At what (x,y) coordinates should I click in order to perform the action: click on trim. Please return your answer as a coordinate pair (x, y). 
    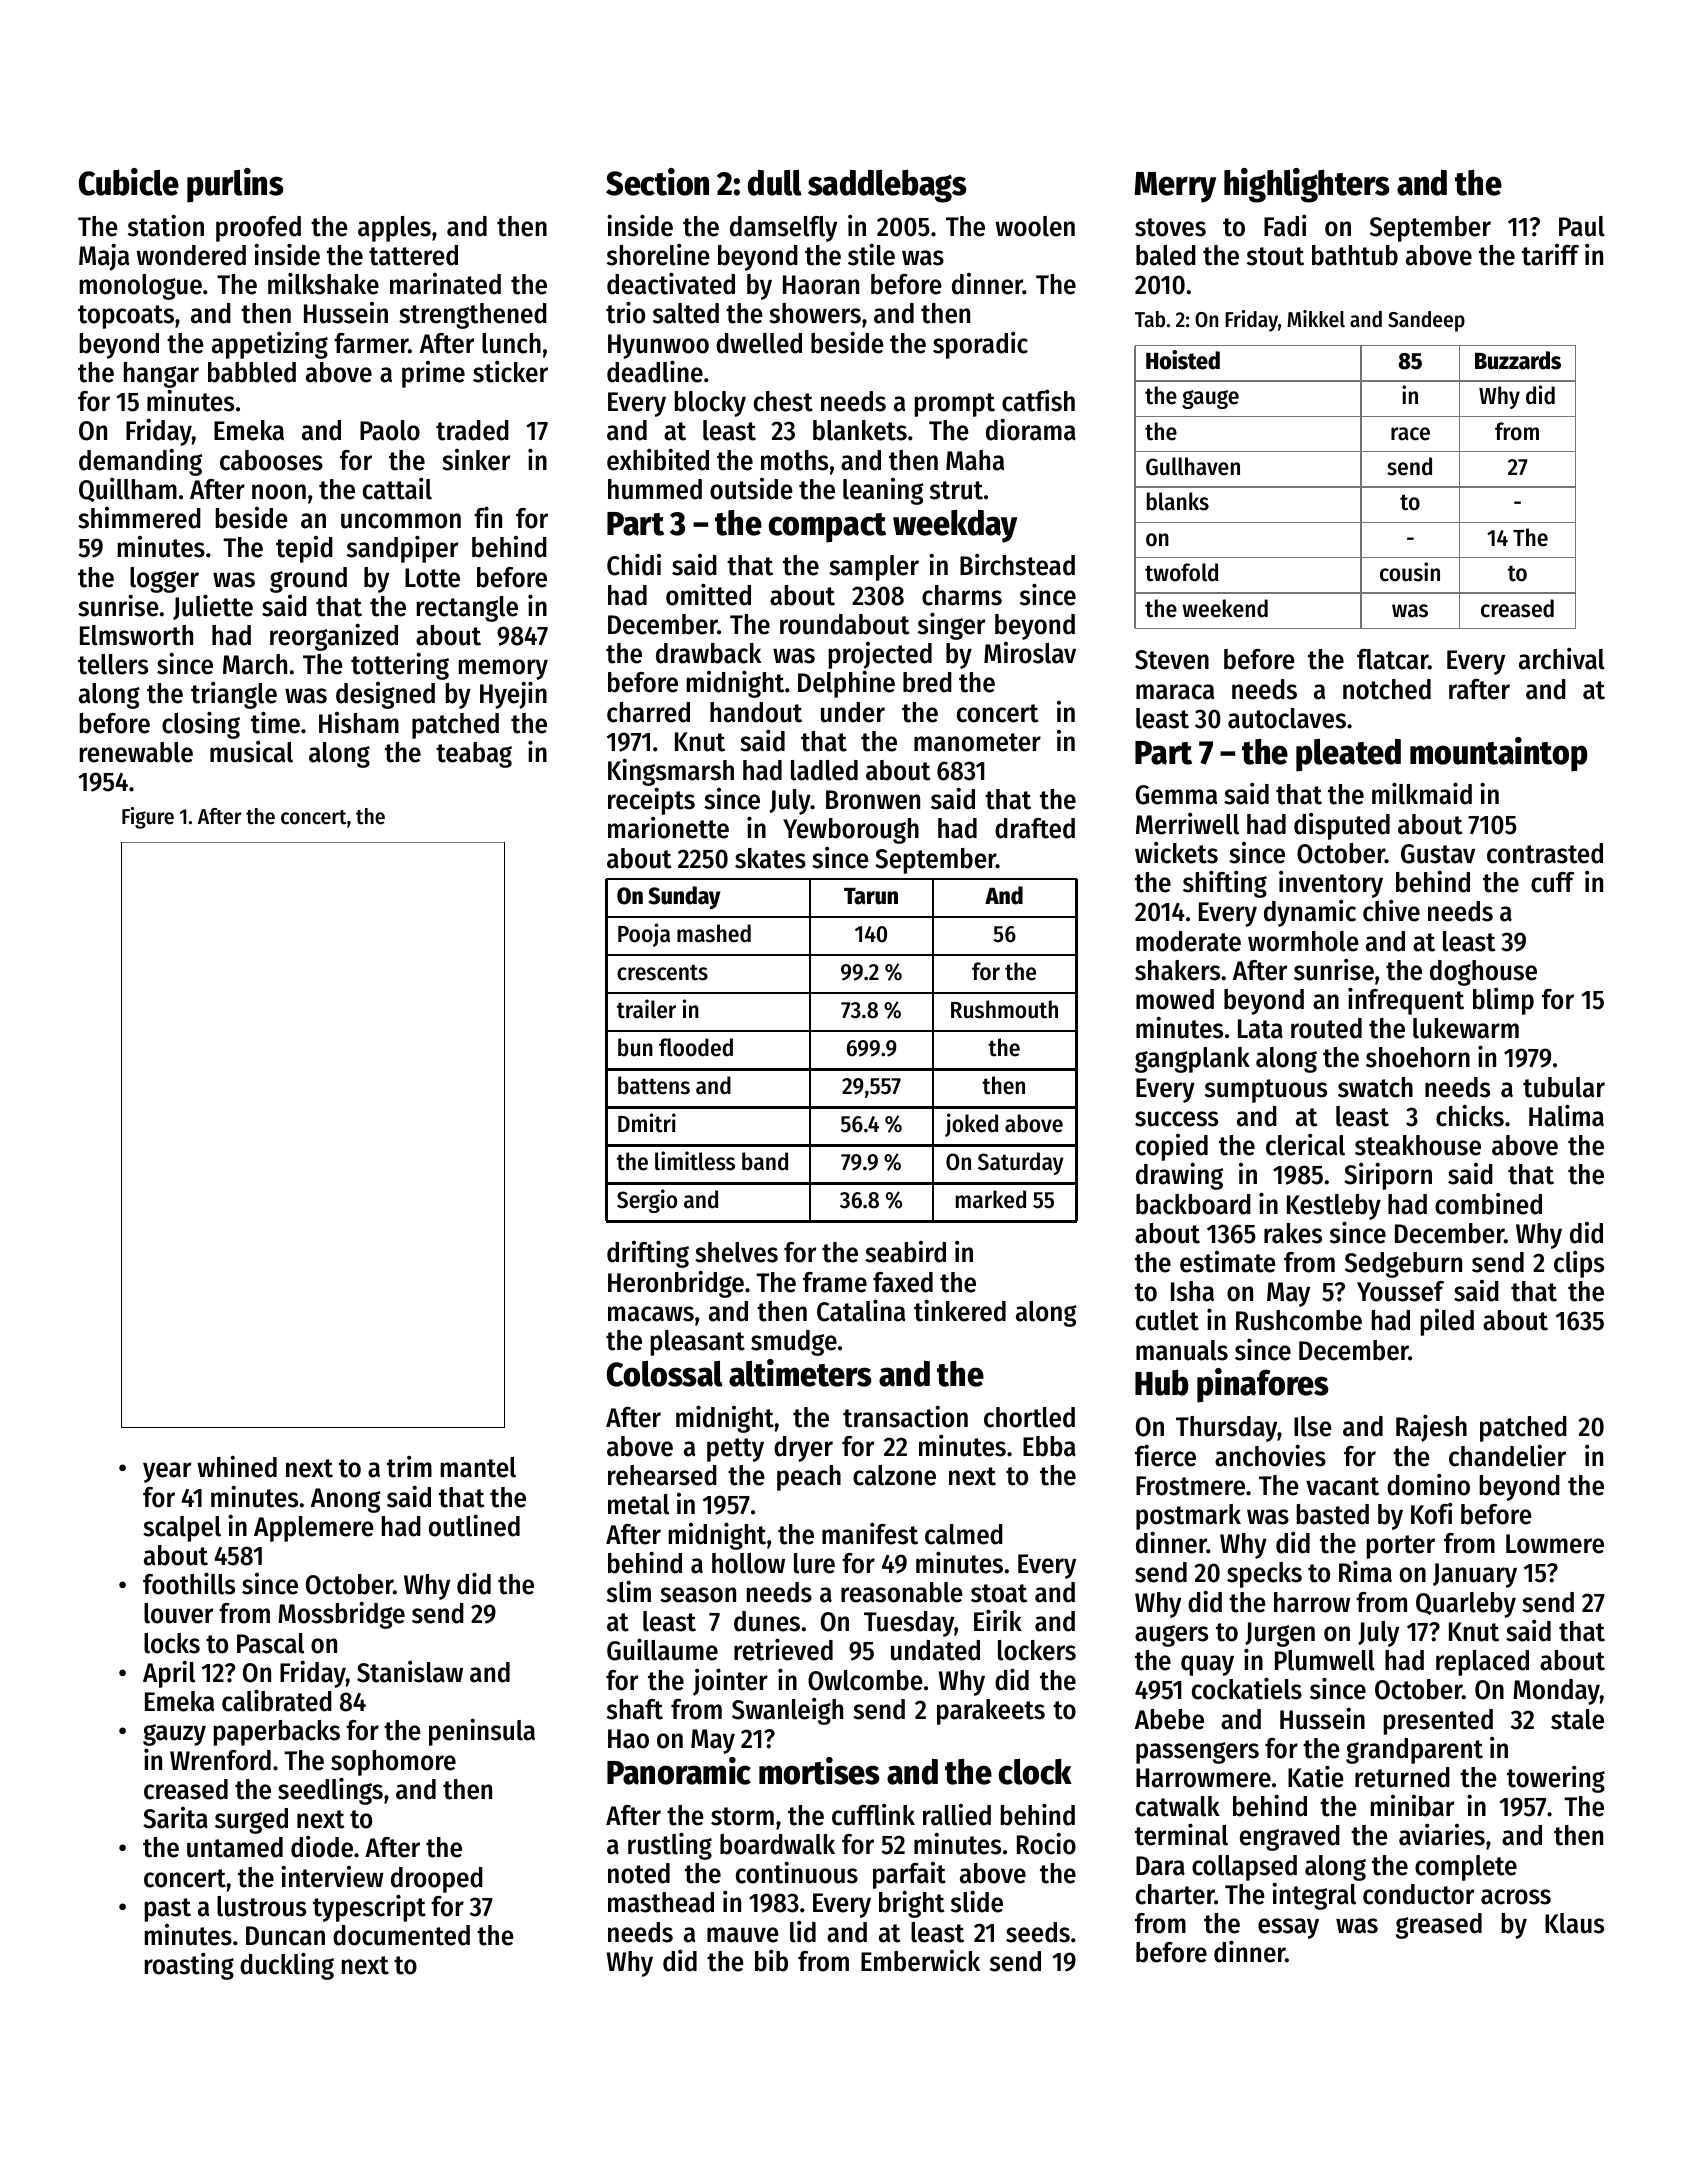
    Looking at the image, I should click on (409, 1466).
